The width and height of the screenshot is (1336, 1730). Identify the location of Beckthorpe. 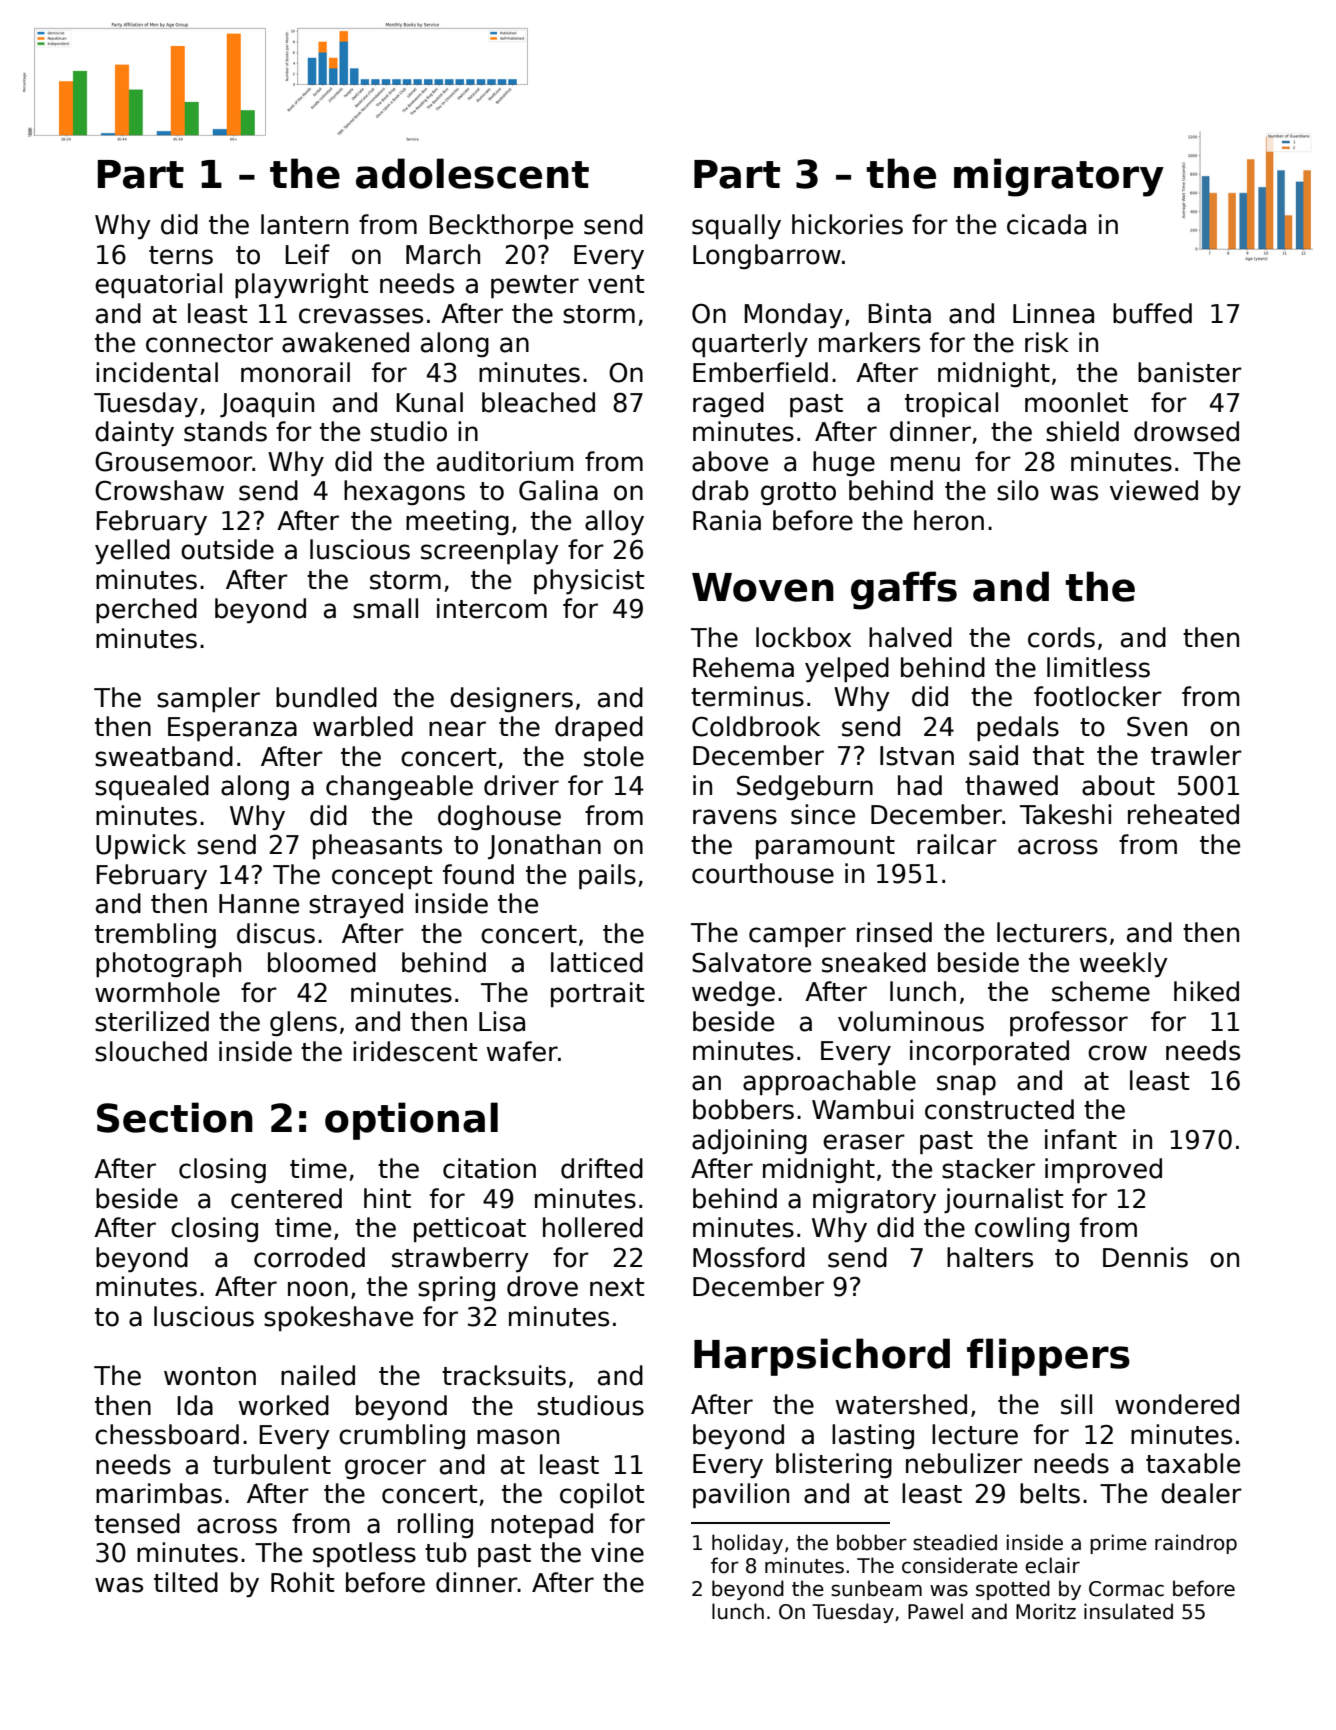
(501, 226).
